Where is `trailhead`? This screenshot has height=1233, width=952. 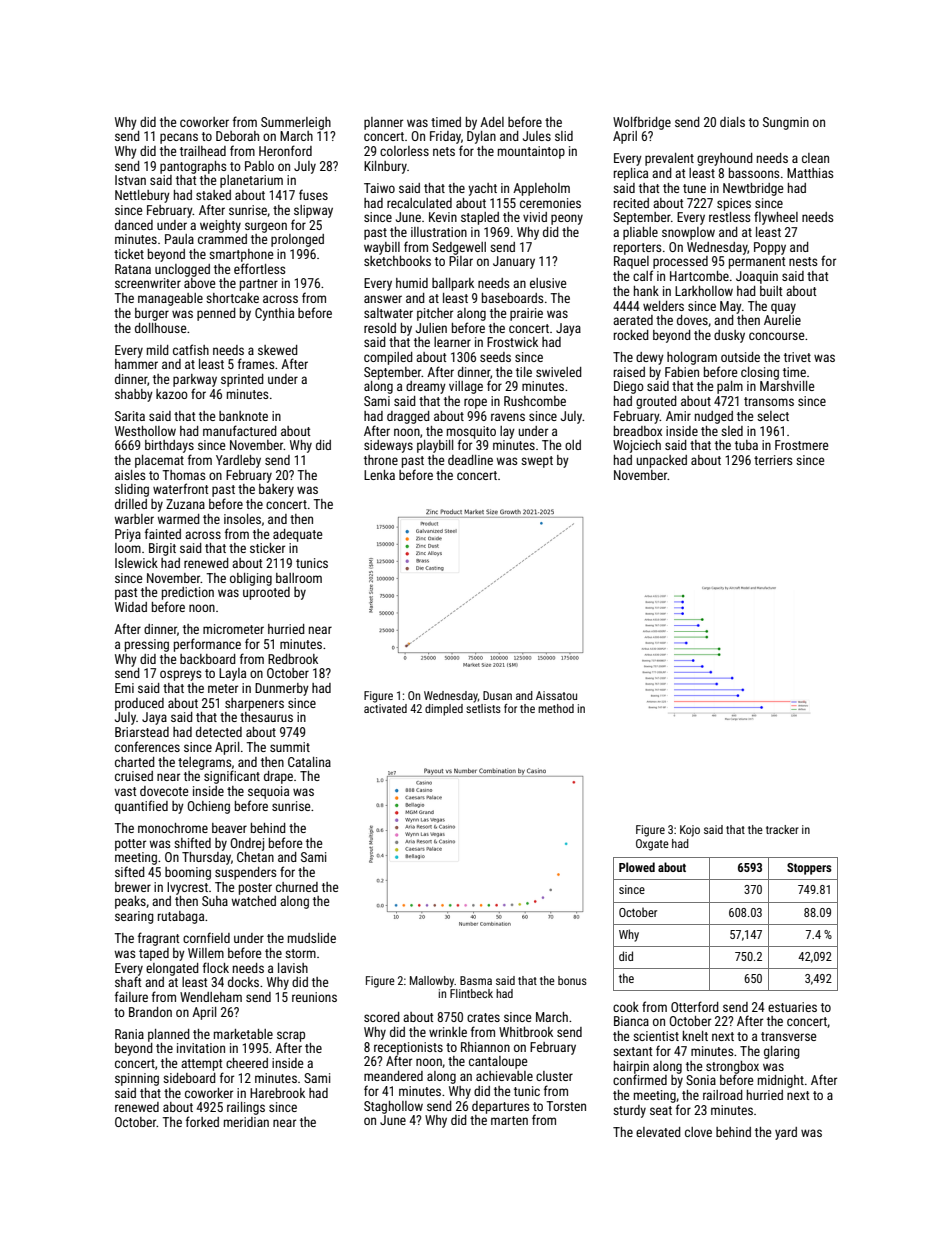
trailhead is located at coordinates (203, 151).
